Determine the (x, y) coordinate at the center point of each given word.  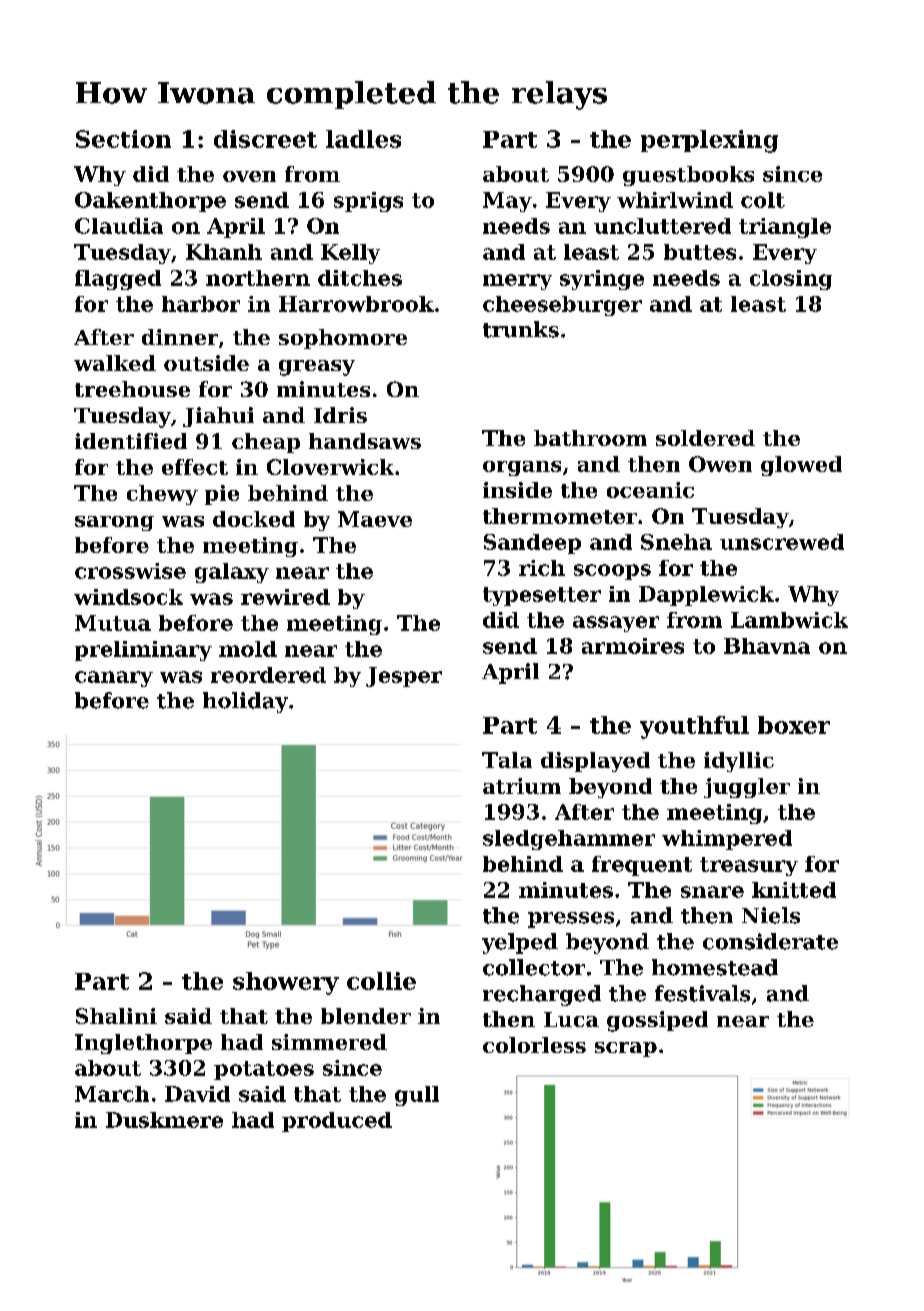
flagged (118, 280)
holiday (245, 702)
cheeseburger (562, 306)
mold (248, 649)
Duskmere (164, 1120)
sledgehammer (569, 840)
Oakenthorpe (150, 202)
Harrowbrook (356, 304)
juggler (747, 788)
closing (791, 280)
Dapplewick (706, 596)
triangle (785, 228)
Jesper (404, 677)
